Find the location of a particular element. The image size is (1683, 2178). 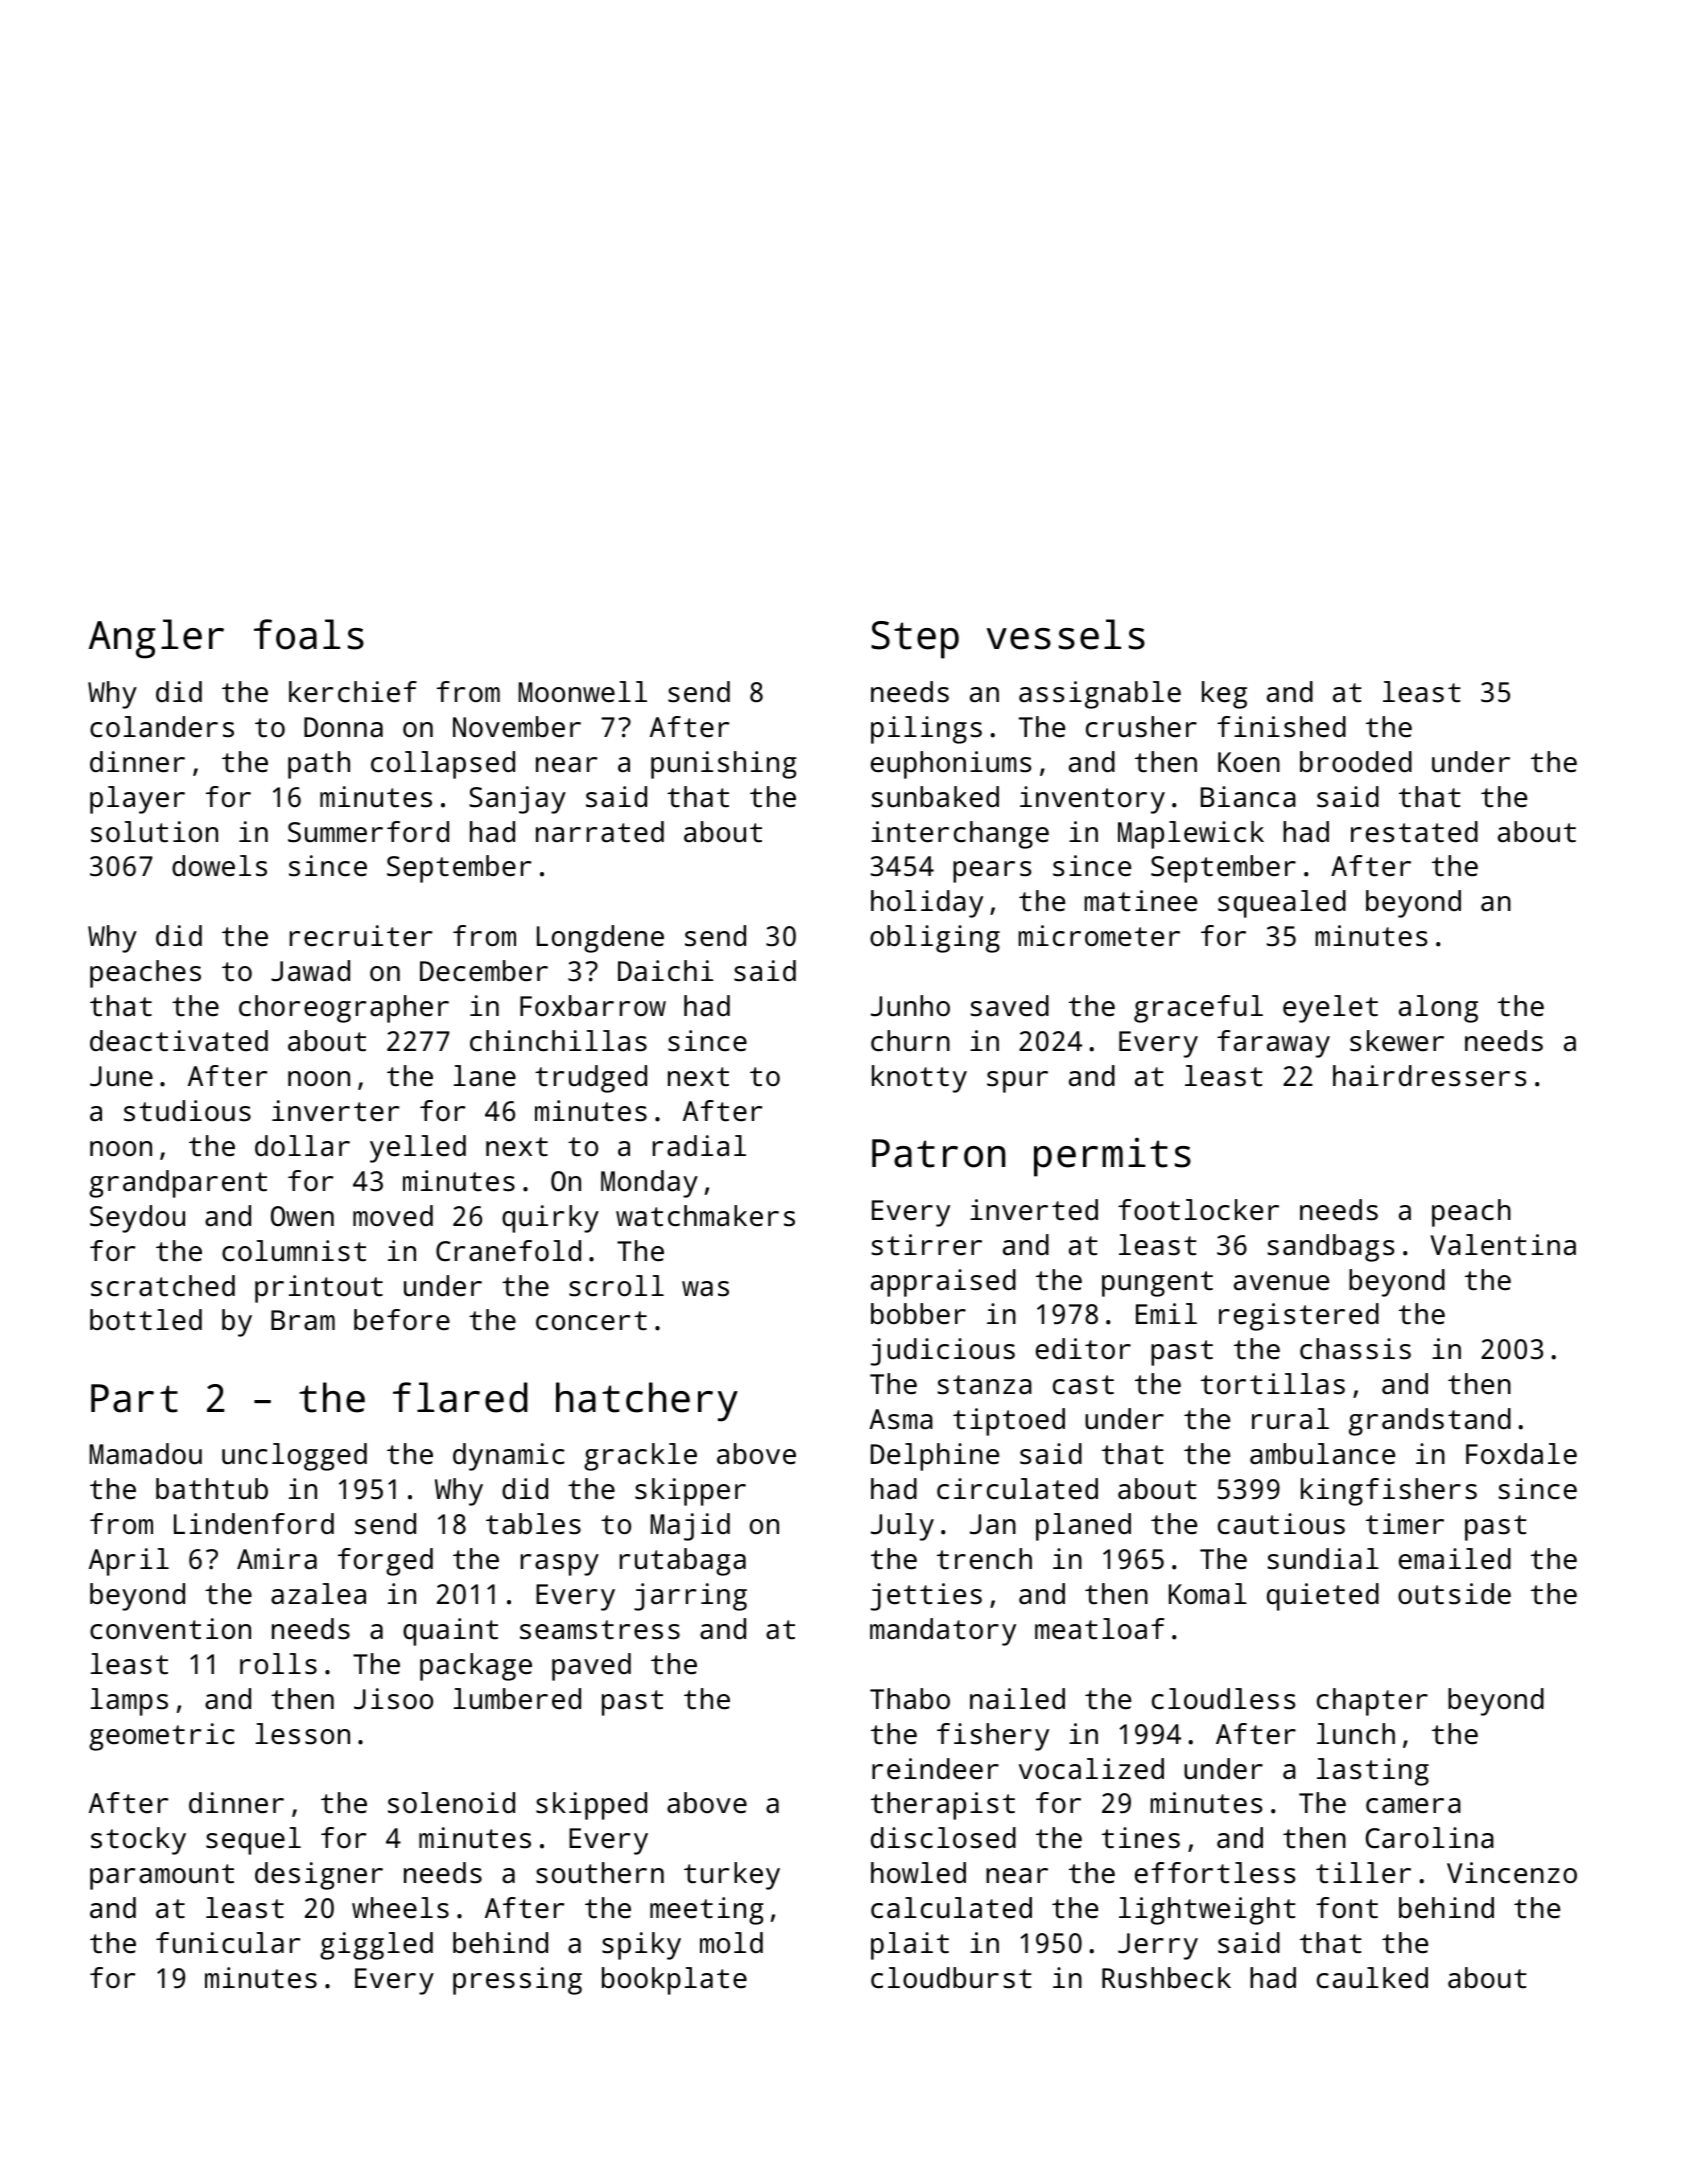

sandbags is located at coordinates (1330, 1248).
